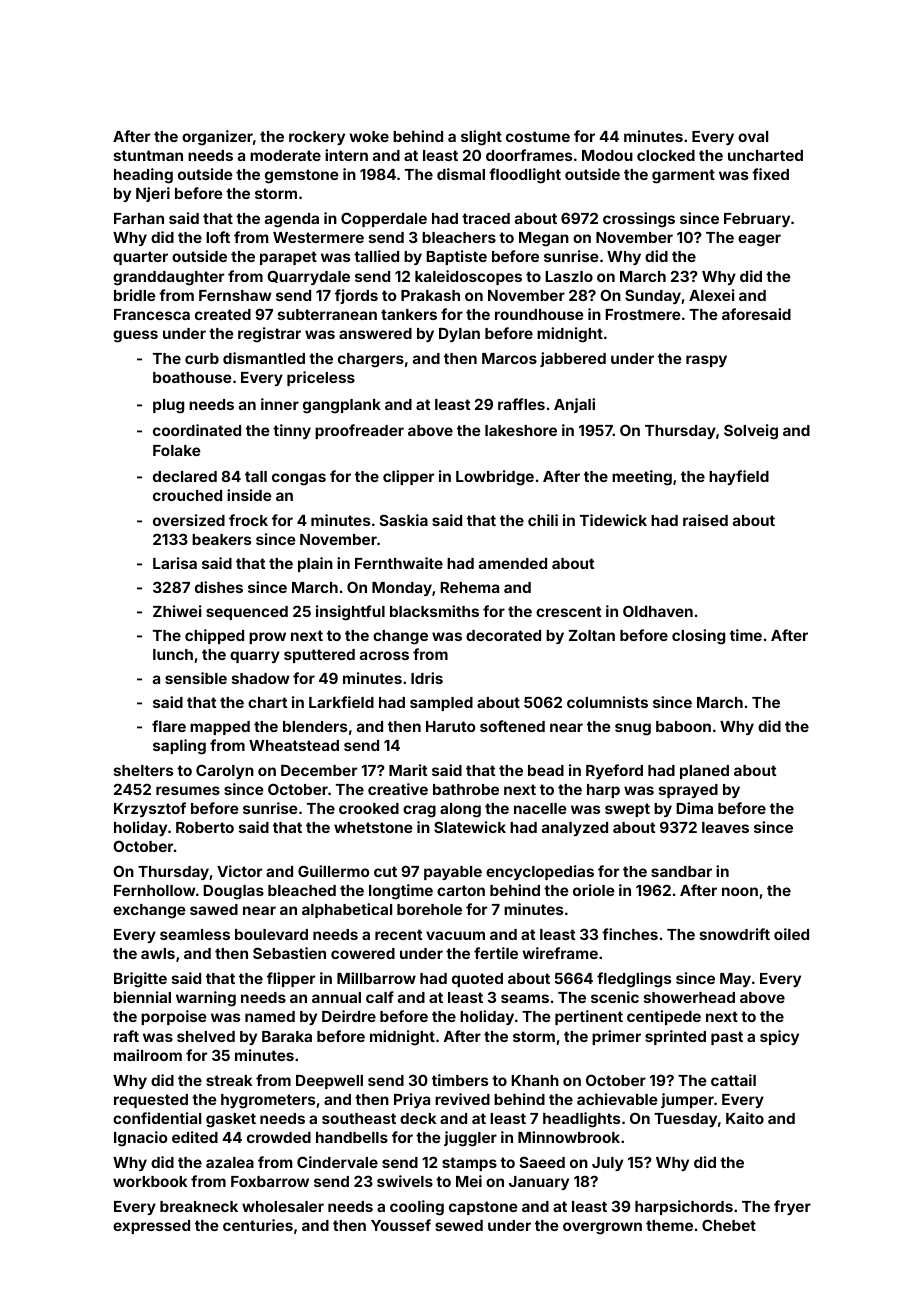 This screenshot has height=1314, width=924. I want to click on sewed, so click(459, 1225).
